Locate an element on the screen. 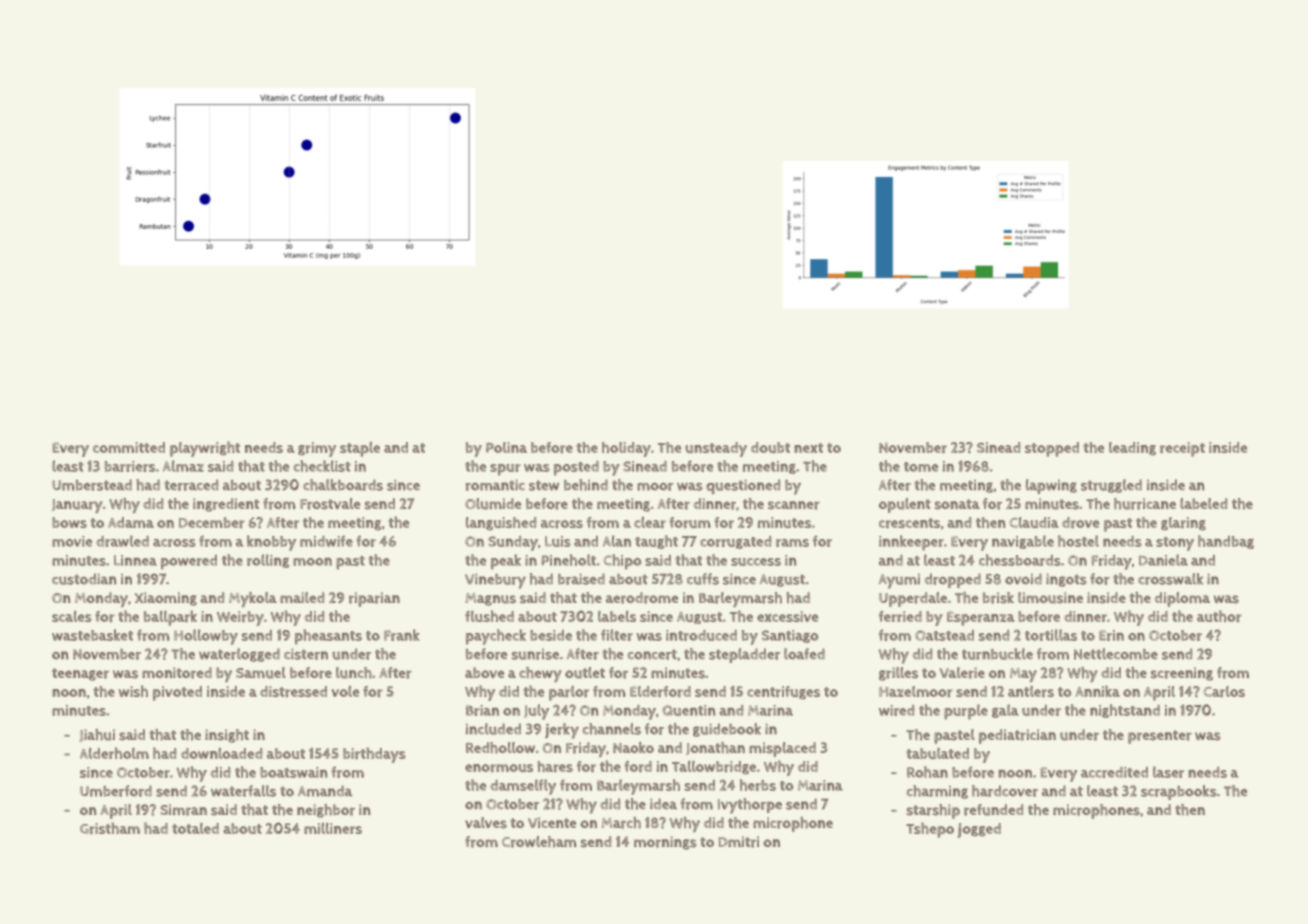 The height and width of the screenshot is (924, 1308). scanner is located at coordinates (794, 505).
